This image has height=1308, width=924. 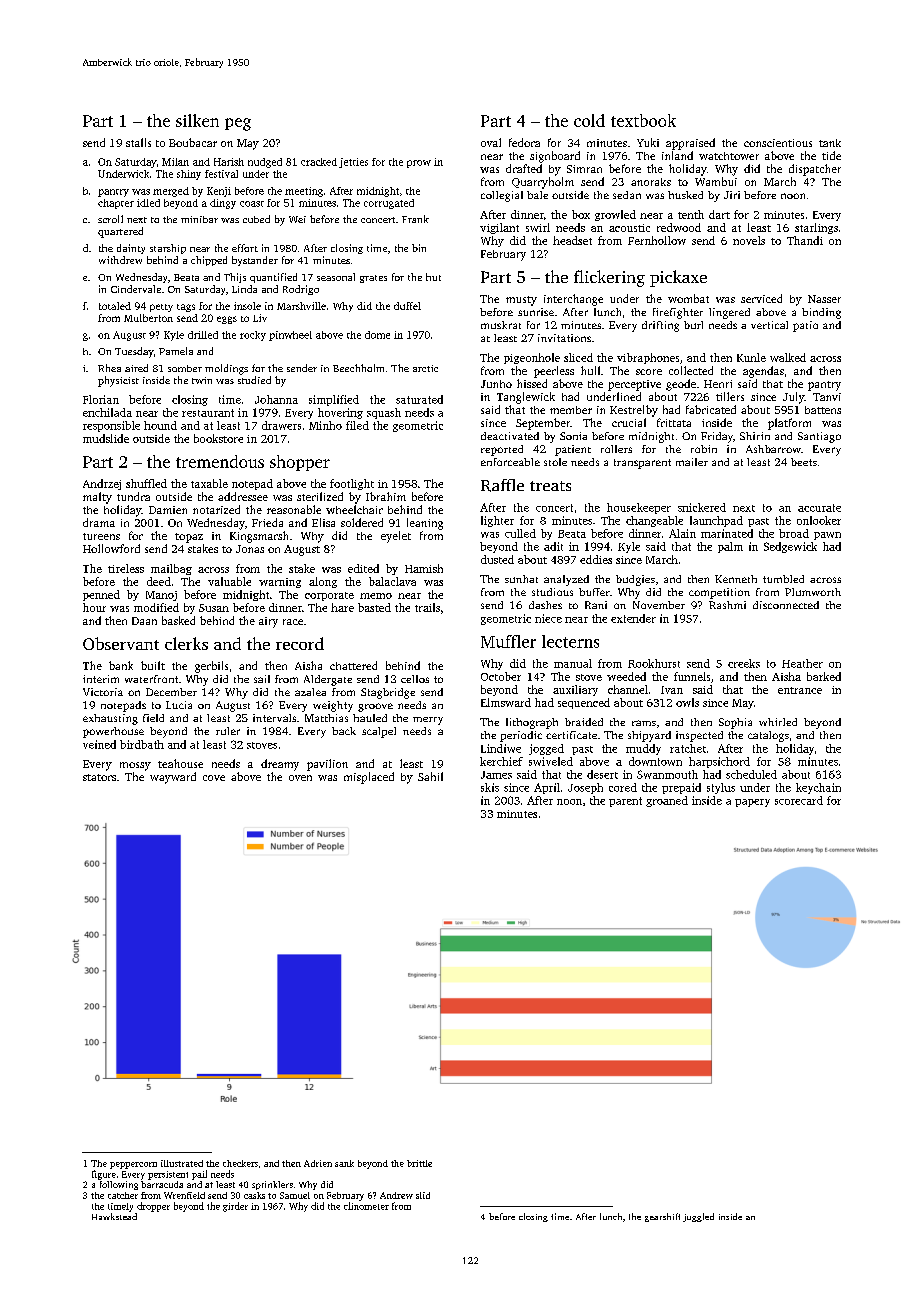 What do you see at coordinates (585, 788) in the image?
I see `Joseph` at bounding box center [585, 788].
